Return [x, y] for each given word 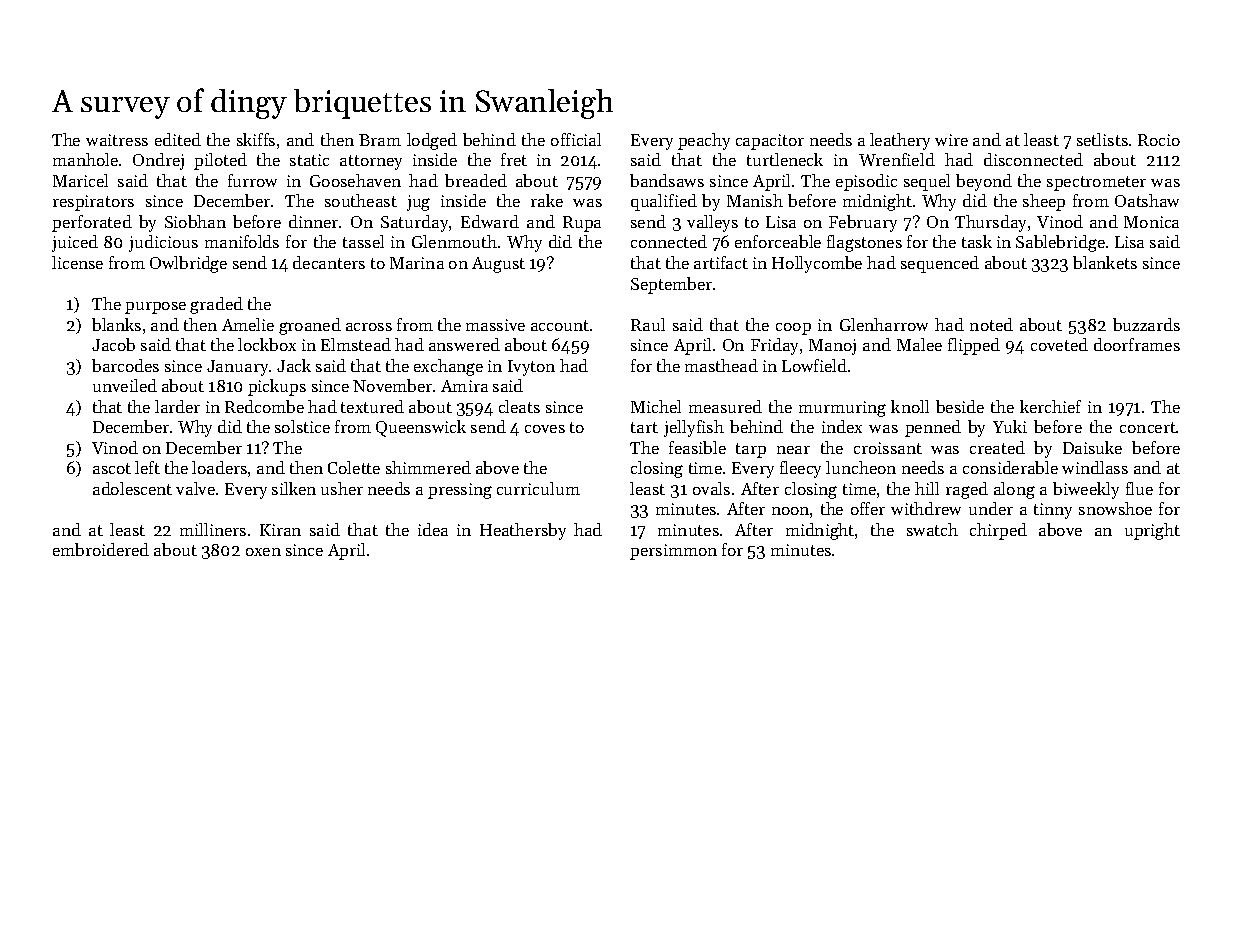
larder [177, 406]
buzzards [1146, 324]
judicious [163, 243]
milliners [213, 529]
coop [793, 329]
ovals [711, 488]
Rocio [1159, 140]
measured [725, 406]
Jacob [113, 344]
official [576, 139]
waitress [117, 140]
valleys [712, 223]
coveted [1059, 344]
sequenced [940, 264]
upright [1152, 531]
